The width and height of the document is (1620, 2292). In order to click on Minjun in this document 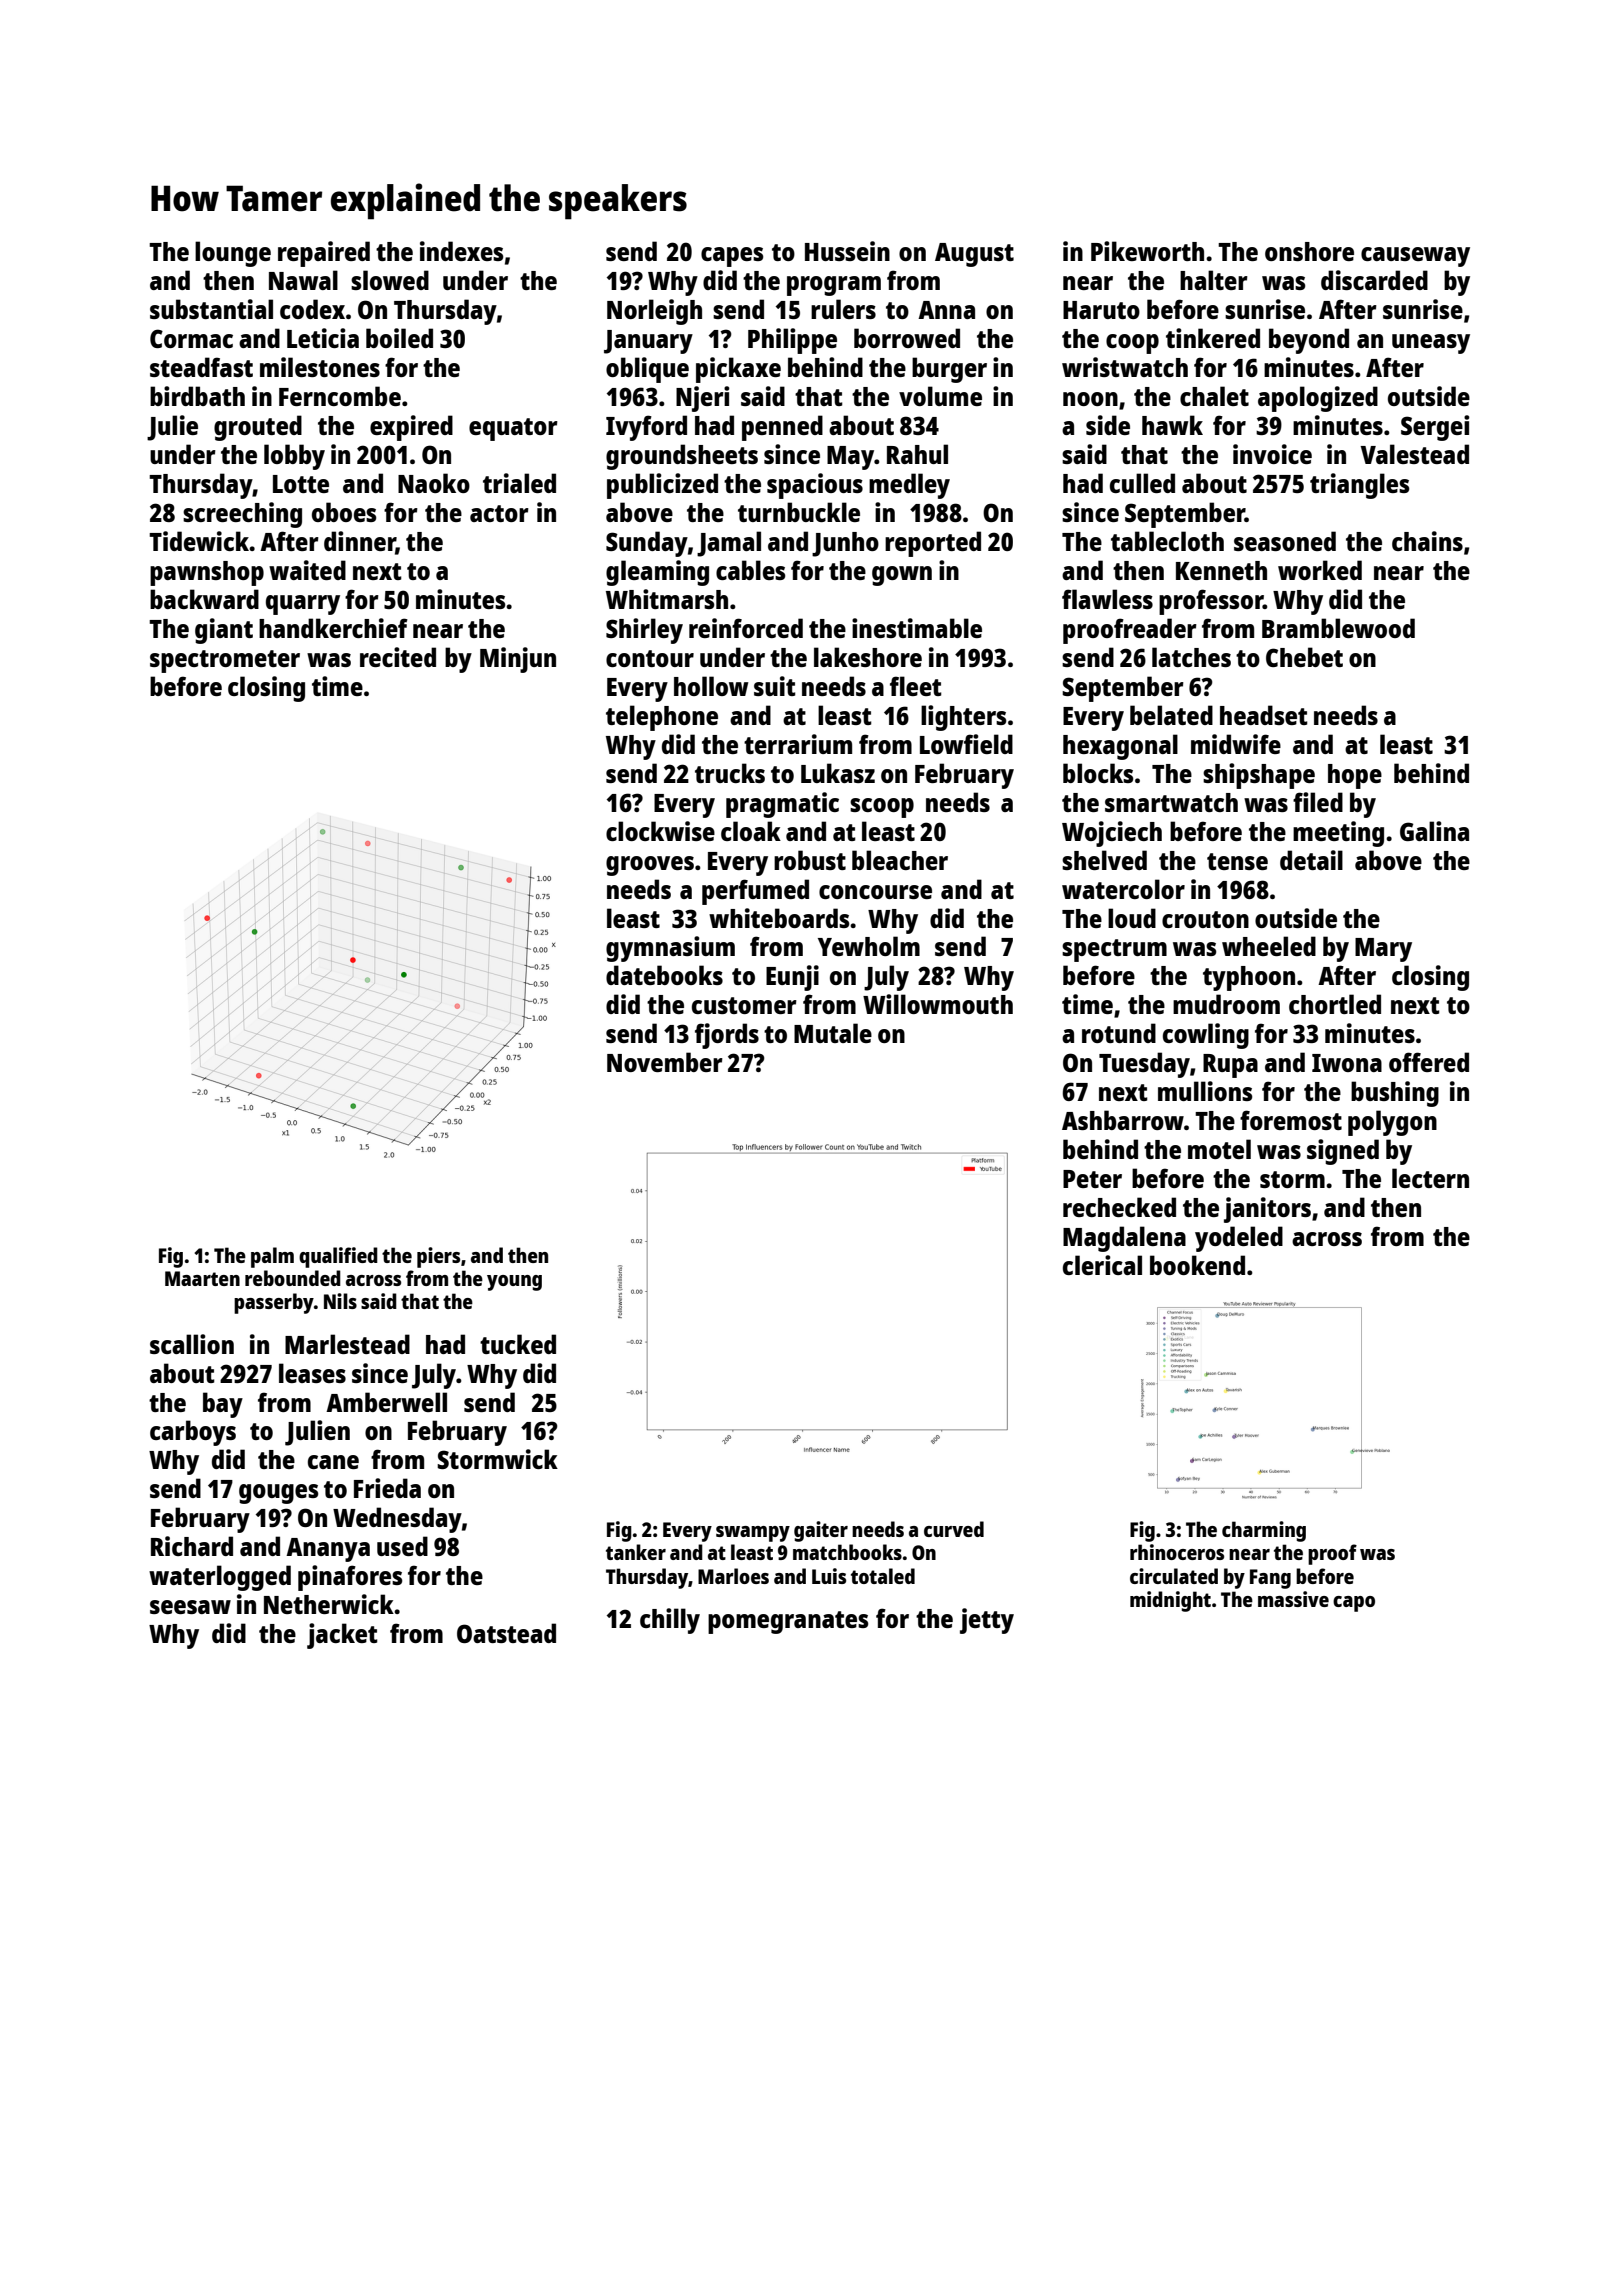, I will do `click(518, 660)`.
